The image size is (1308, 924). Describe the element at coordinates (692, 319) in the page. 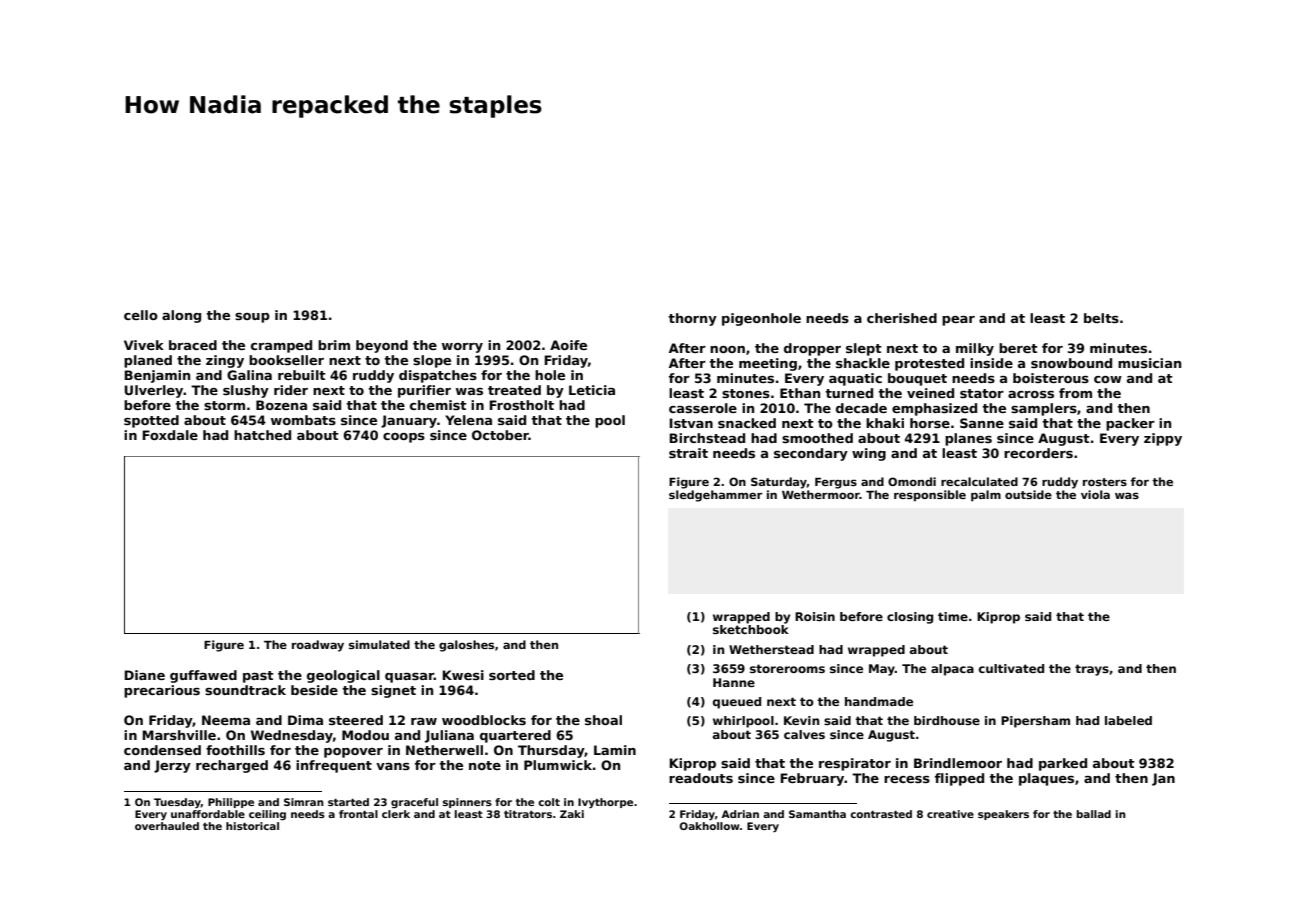

I see `thorny` at that location.
